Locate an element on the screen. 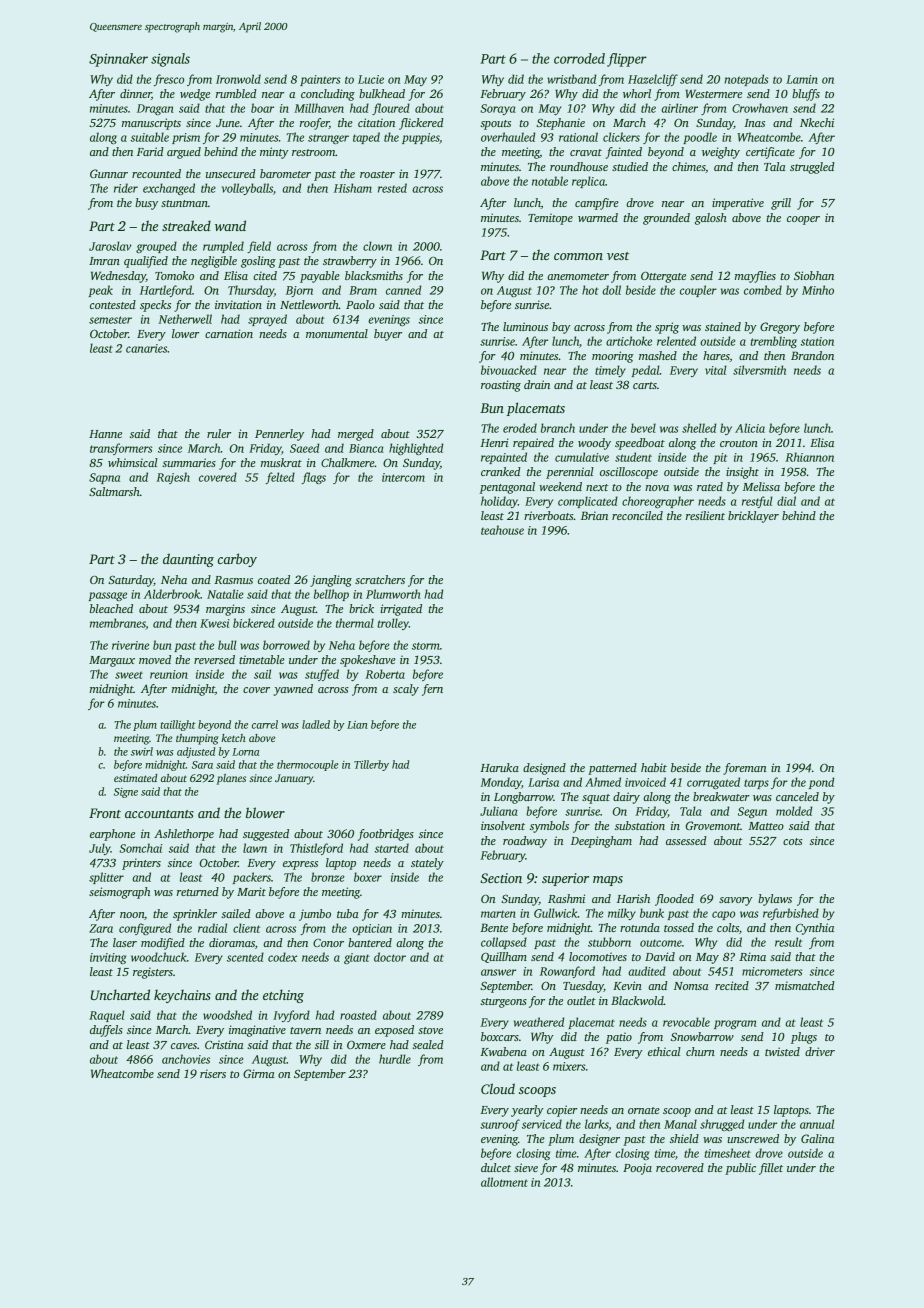 The width and height of the screenshot is (924, 1308). Henri is located at coordinates (494, 442).
